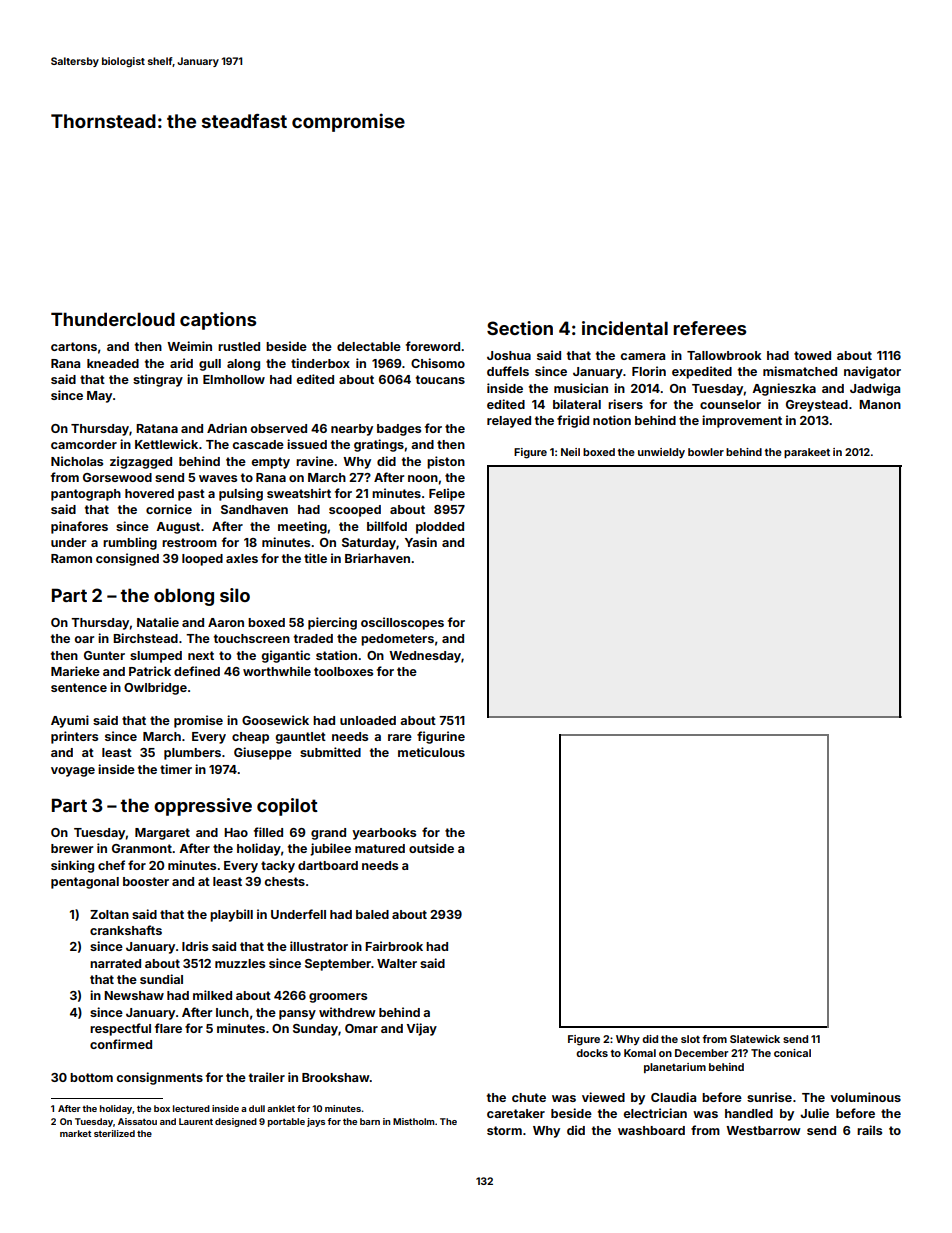 This image has width=952, height=1233. What do you see at coordinates (755, 1039) in the image?
I see `Slatewick` at bounding box center [755, 1039].
